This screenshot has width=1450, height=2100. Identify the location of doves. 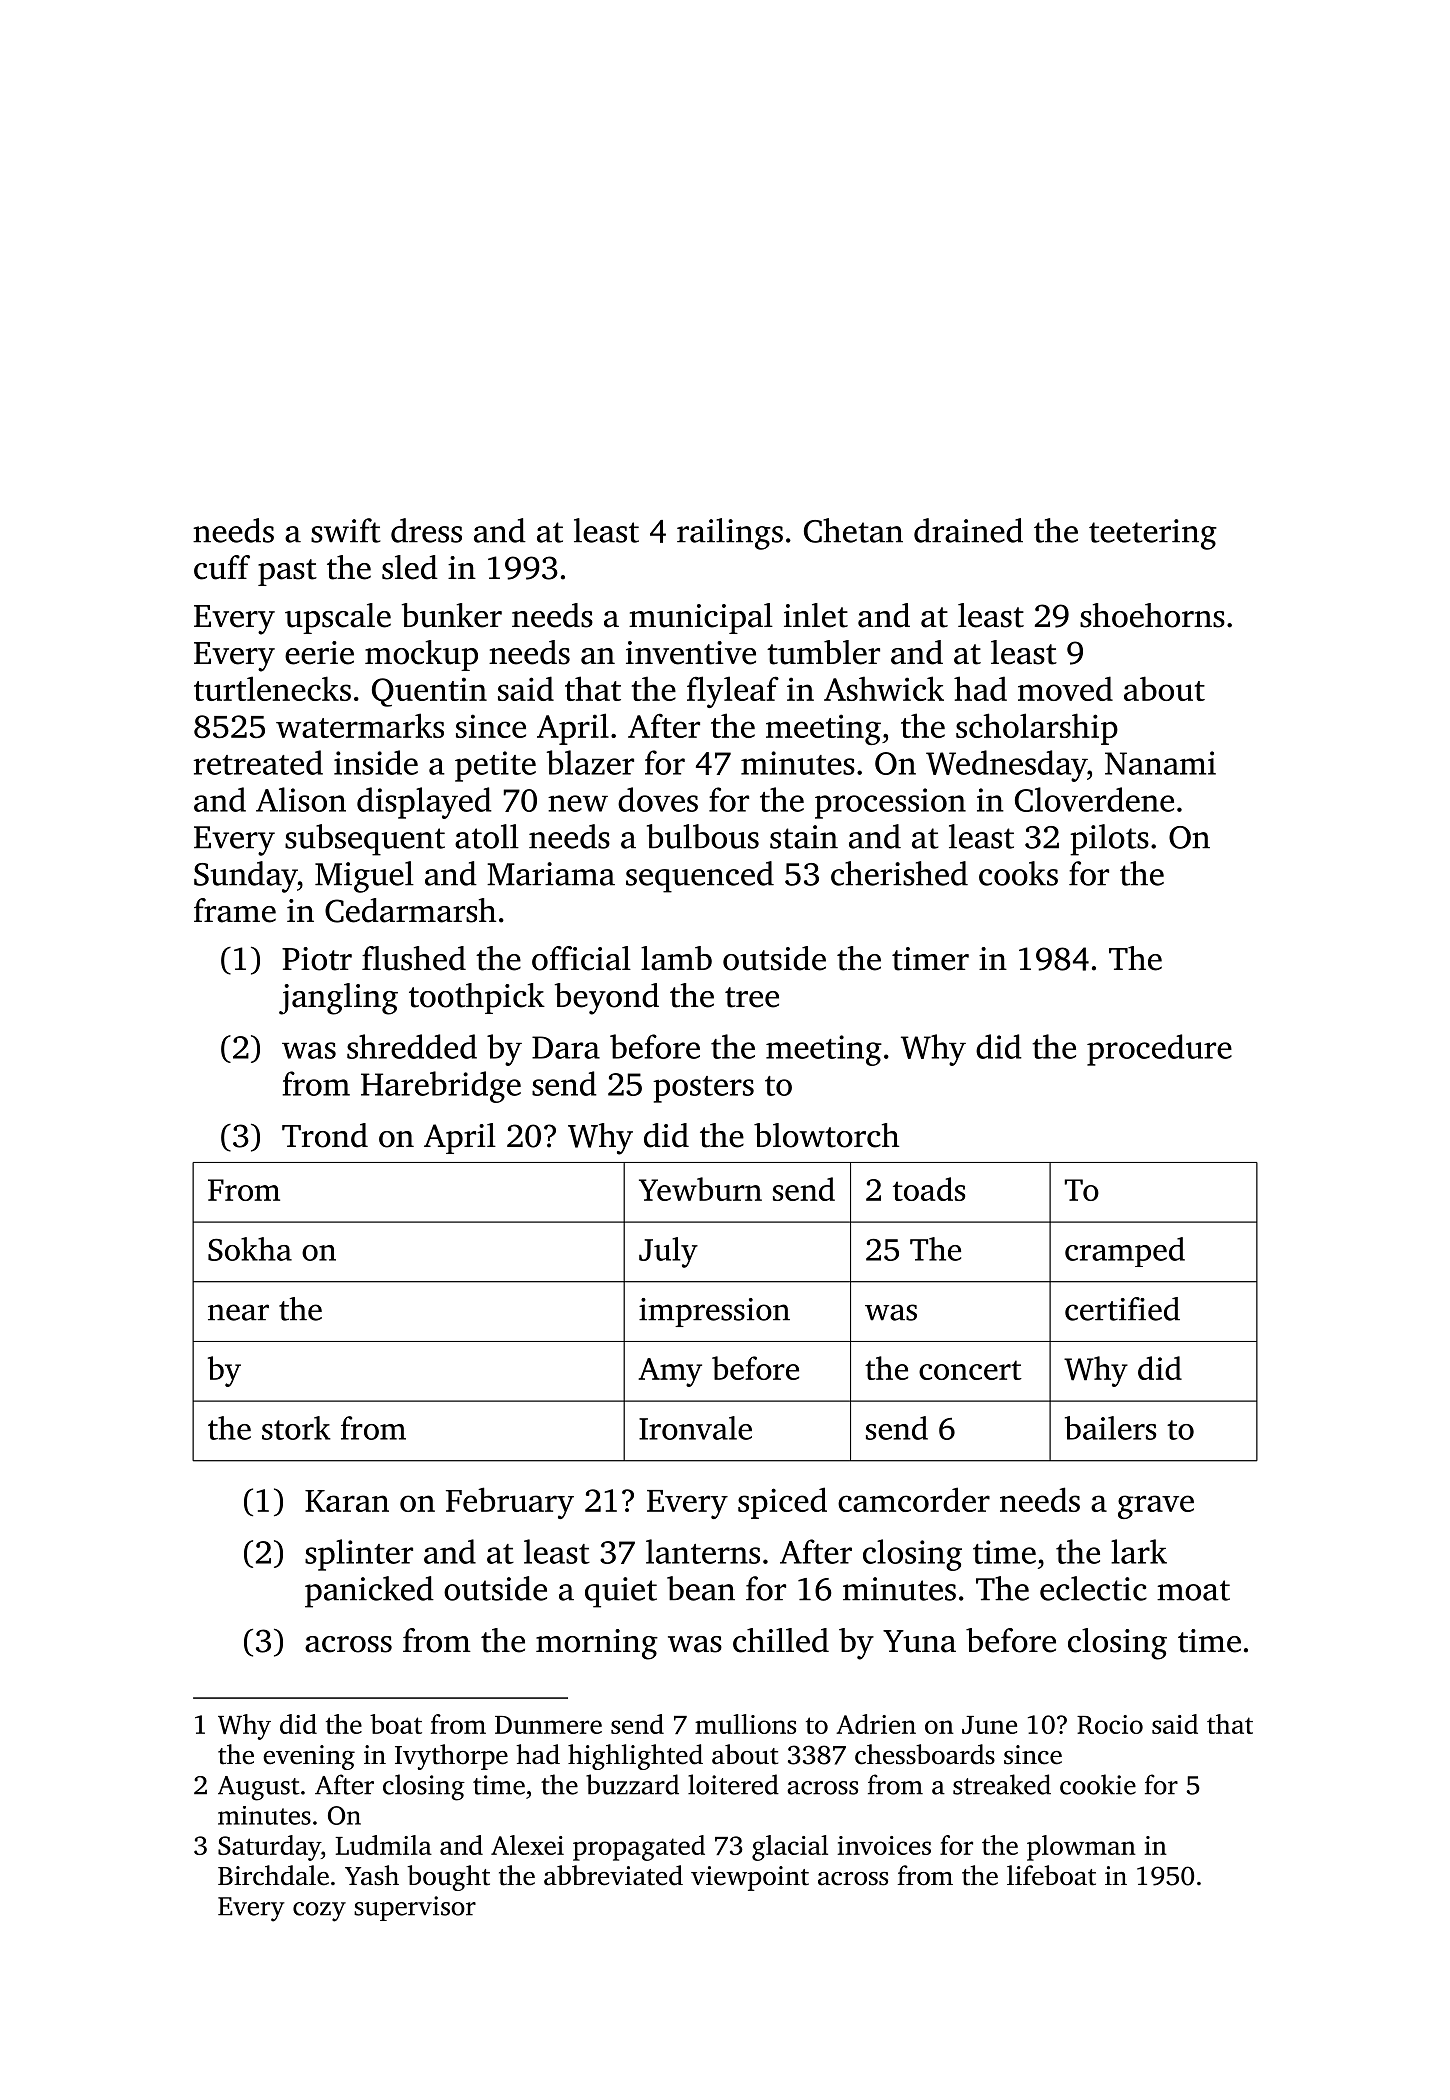
(658, 799).
